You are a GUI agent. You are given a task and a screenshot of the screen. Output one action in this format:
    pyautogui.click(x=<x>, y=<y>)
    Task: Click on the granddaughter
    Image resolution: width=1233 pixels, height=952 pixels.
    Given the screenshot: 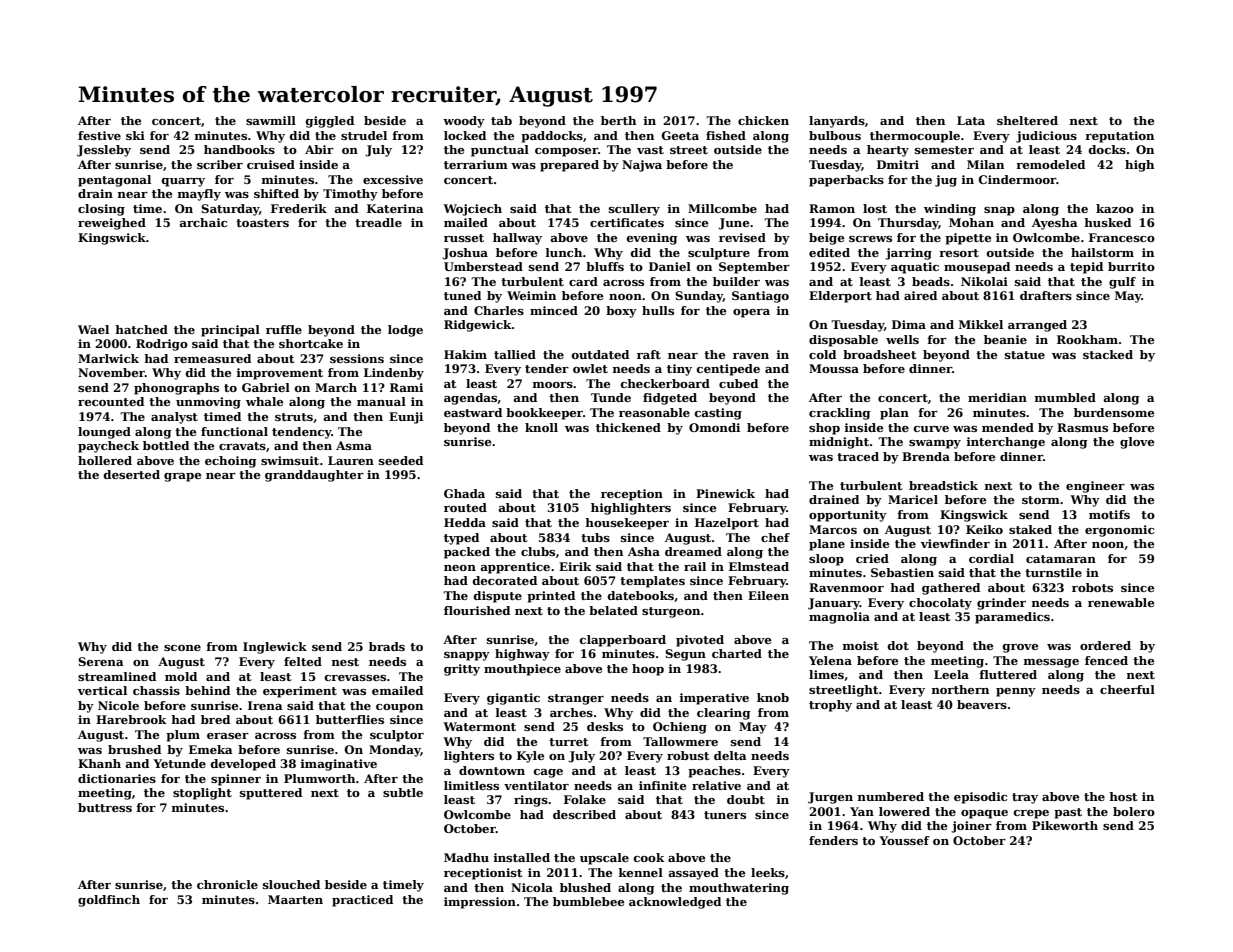 What is the action you would take?
    pyautogui.click(x=314, y=476)
